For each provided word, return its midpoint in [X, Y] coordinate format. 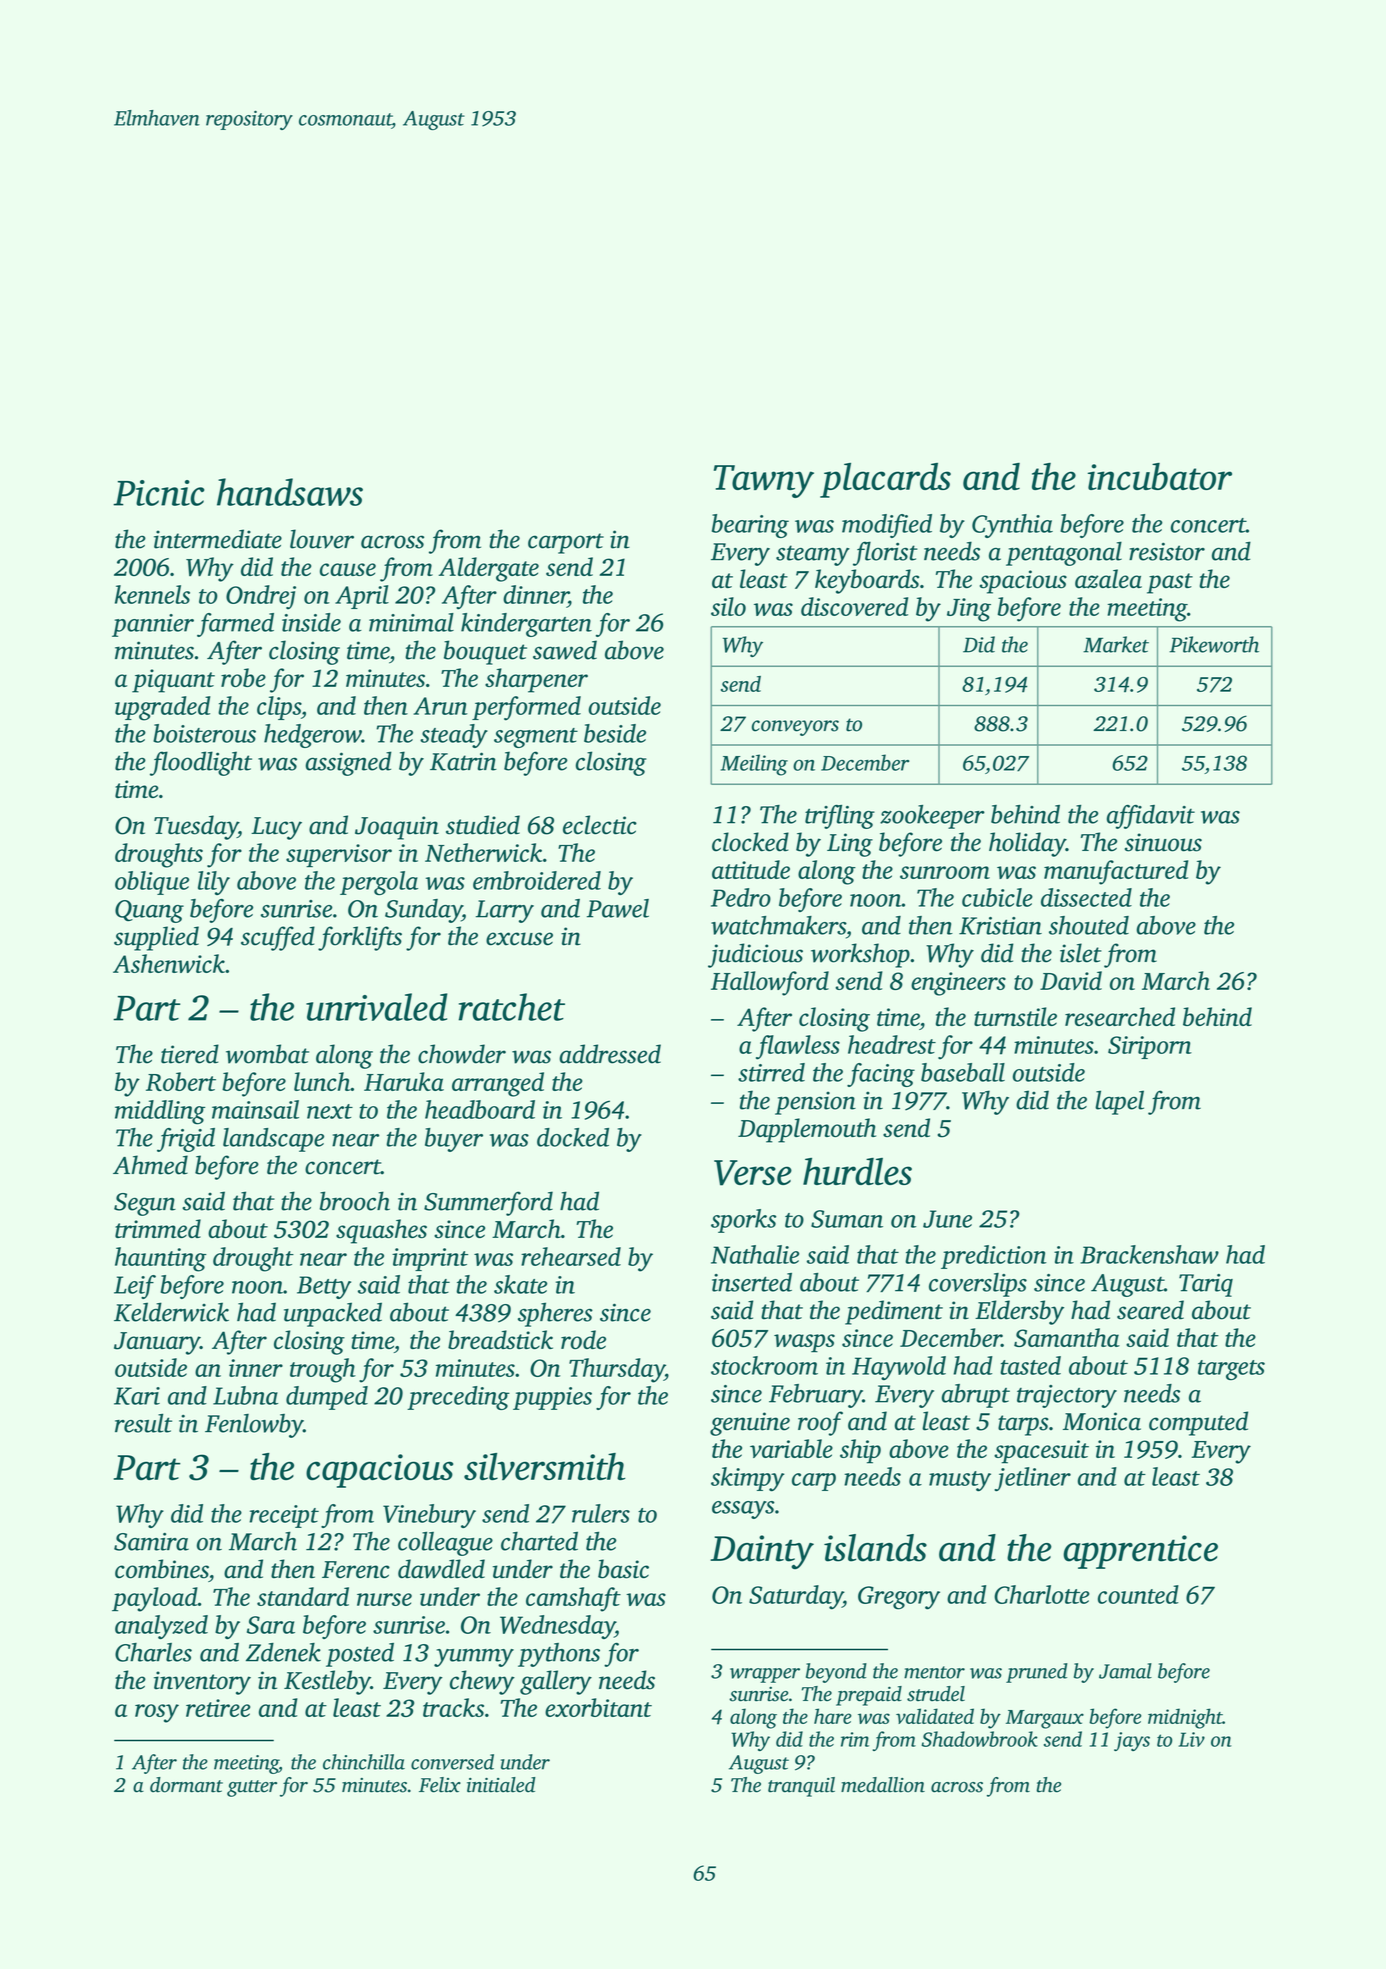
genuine [750, 1424]
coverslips [978, 1285]
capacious [379, 1471]
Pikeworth [1214, 644]
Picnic [158, 493]
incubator [1160, 476]
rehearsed [571, 1256]
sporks [743, 1221]
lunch [322, 1081]
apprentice [1140, 1552]
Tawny [764, 481]
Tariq [1206, 1285]
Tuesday [196, 827]
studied [483, 825]
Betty [324, 1287]
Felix [440, 1785]
